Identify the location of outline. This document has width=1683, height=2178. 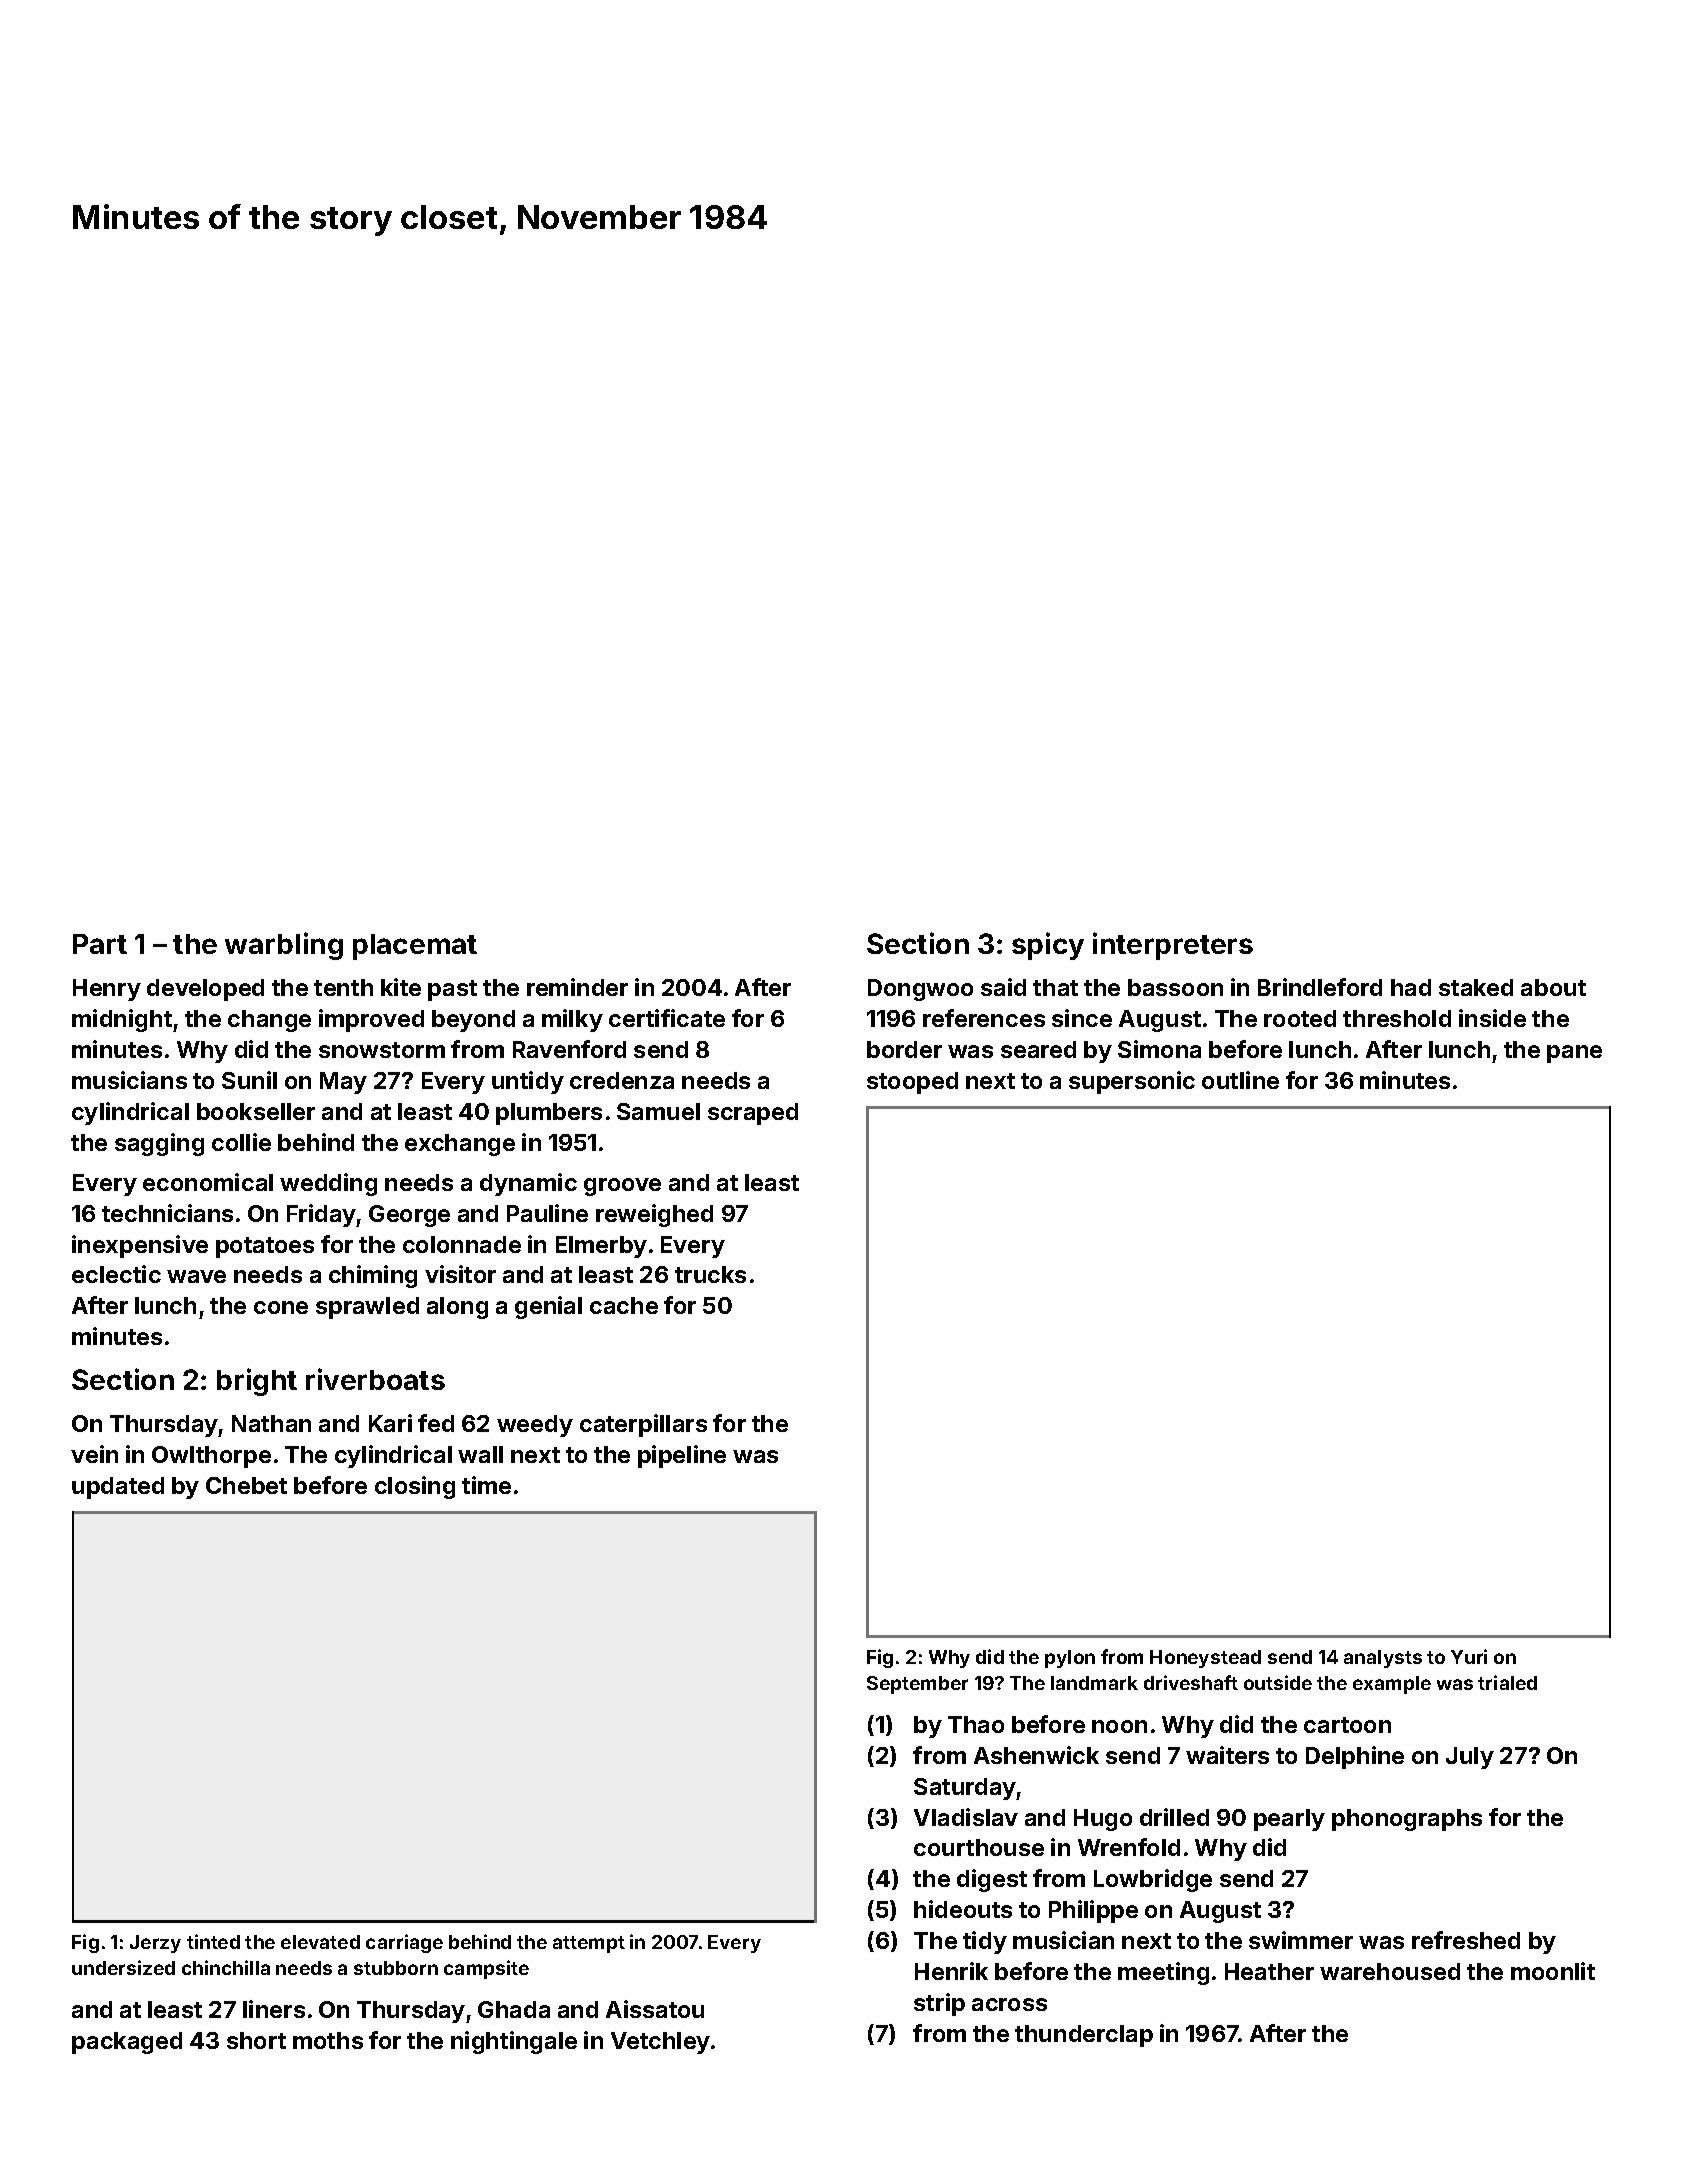
(1240, 1080).
